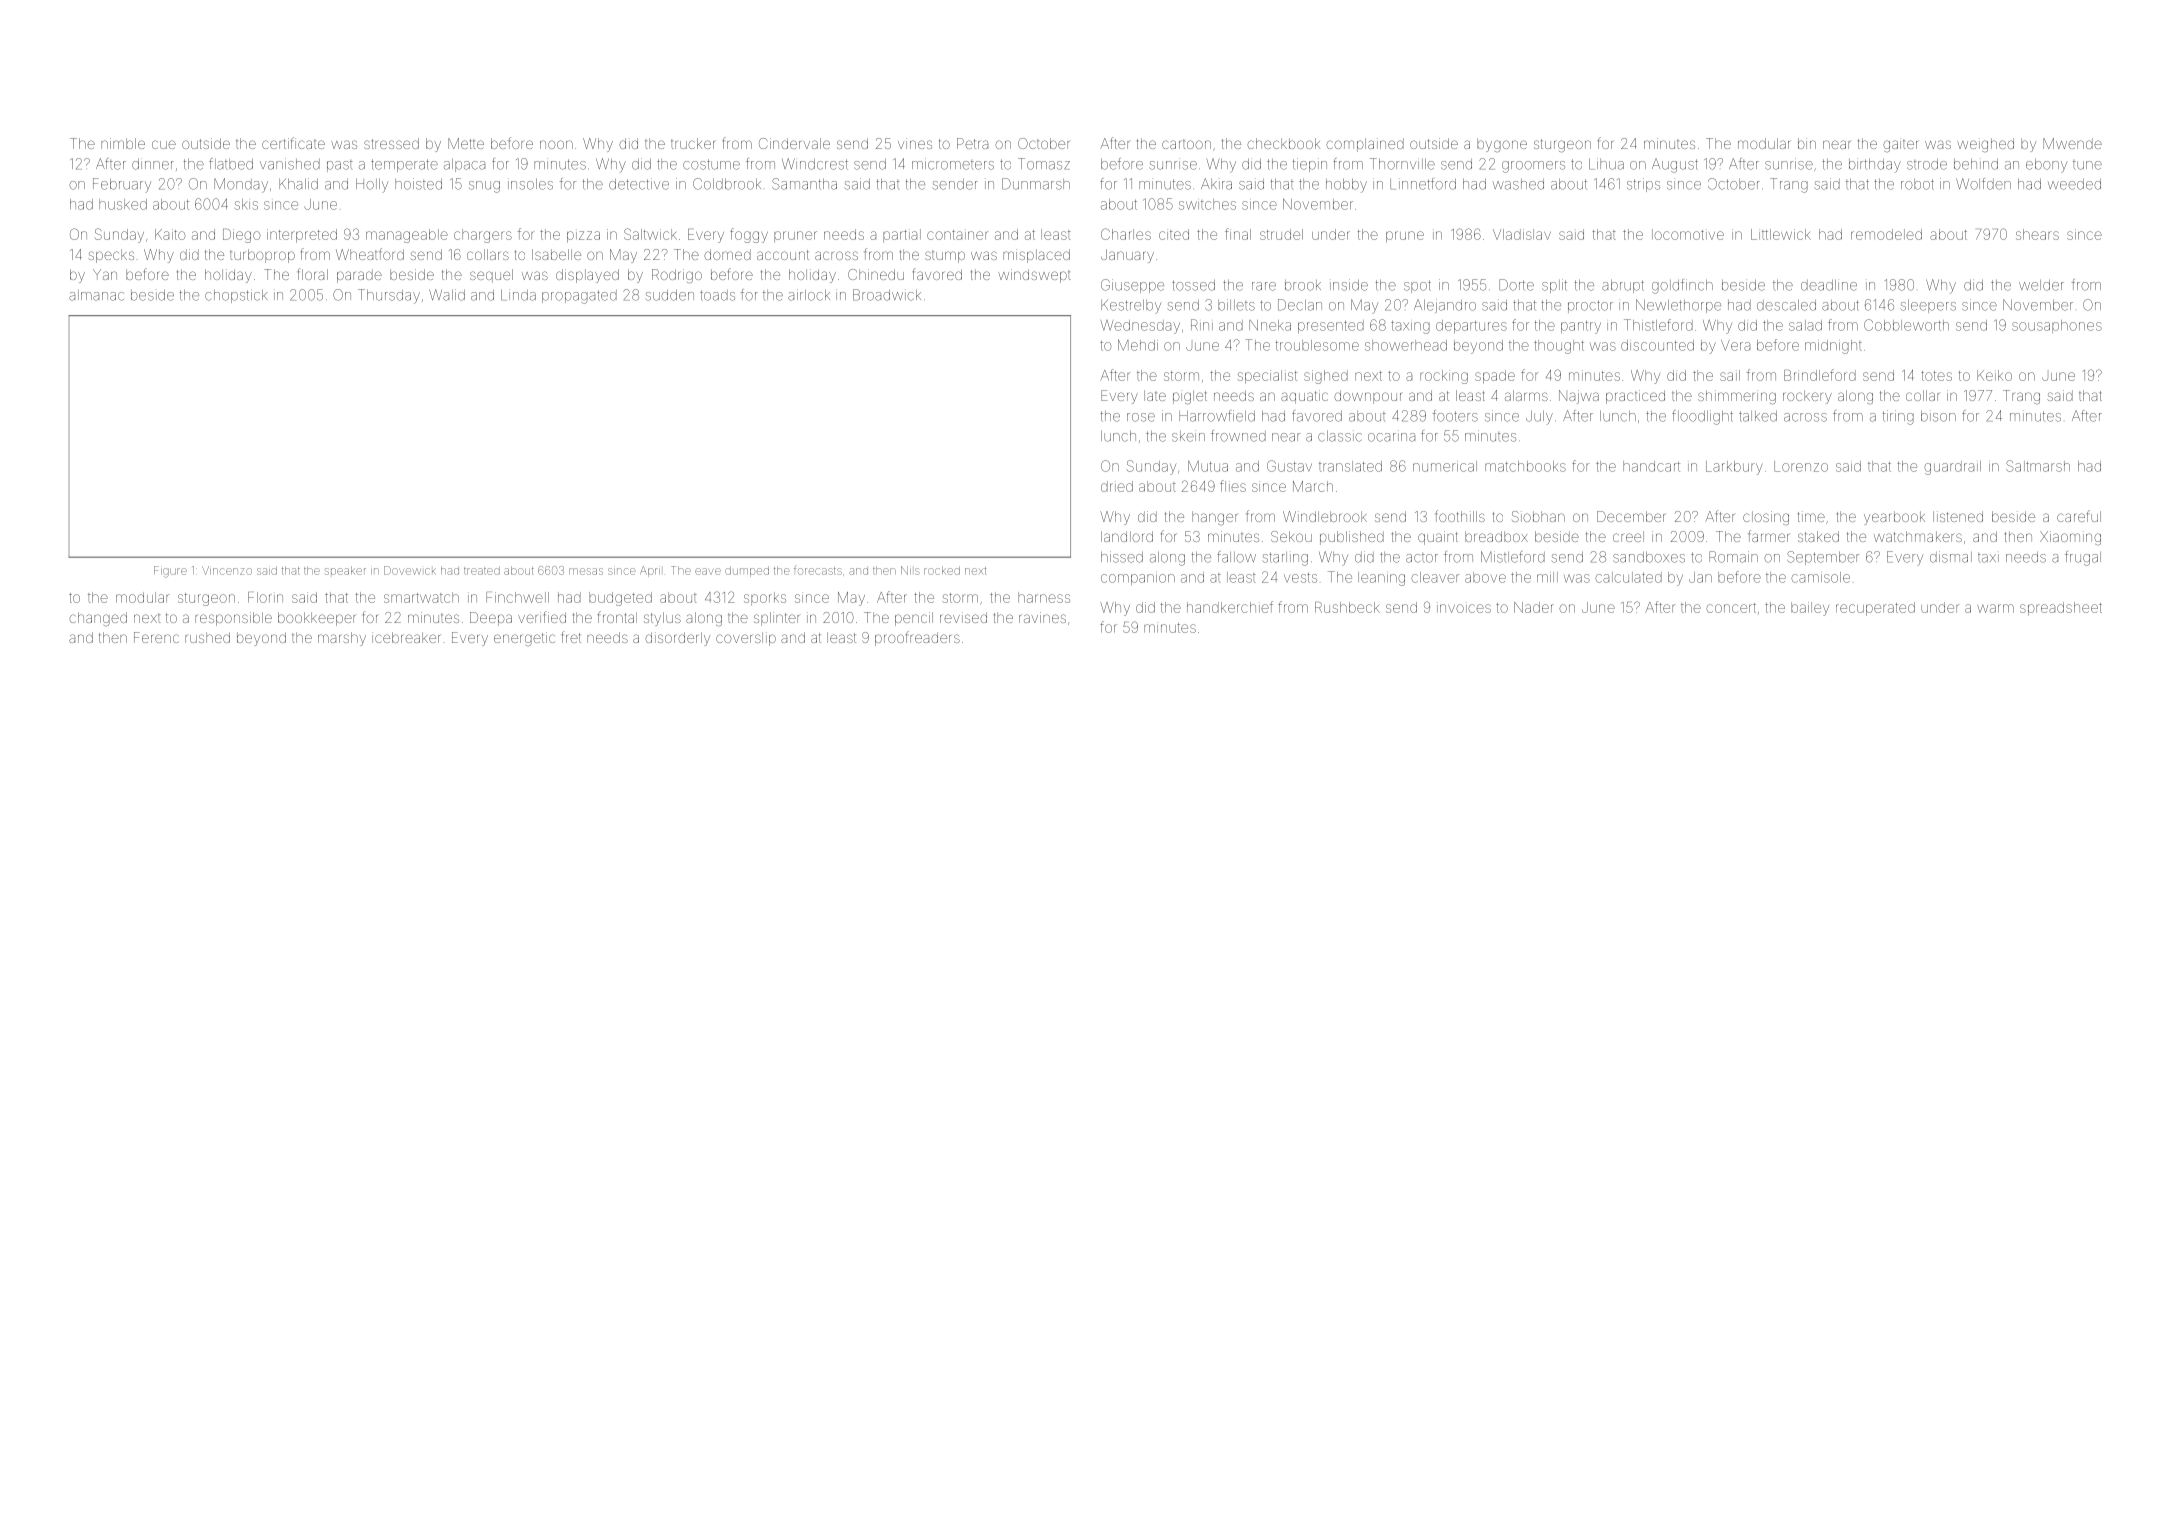  Describe the element at coordinates (2072, 143) in the image. I see `Mwende` at that location.
